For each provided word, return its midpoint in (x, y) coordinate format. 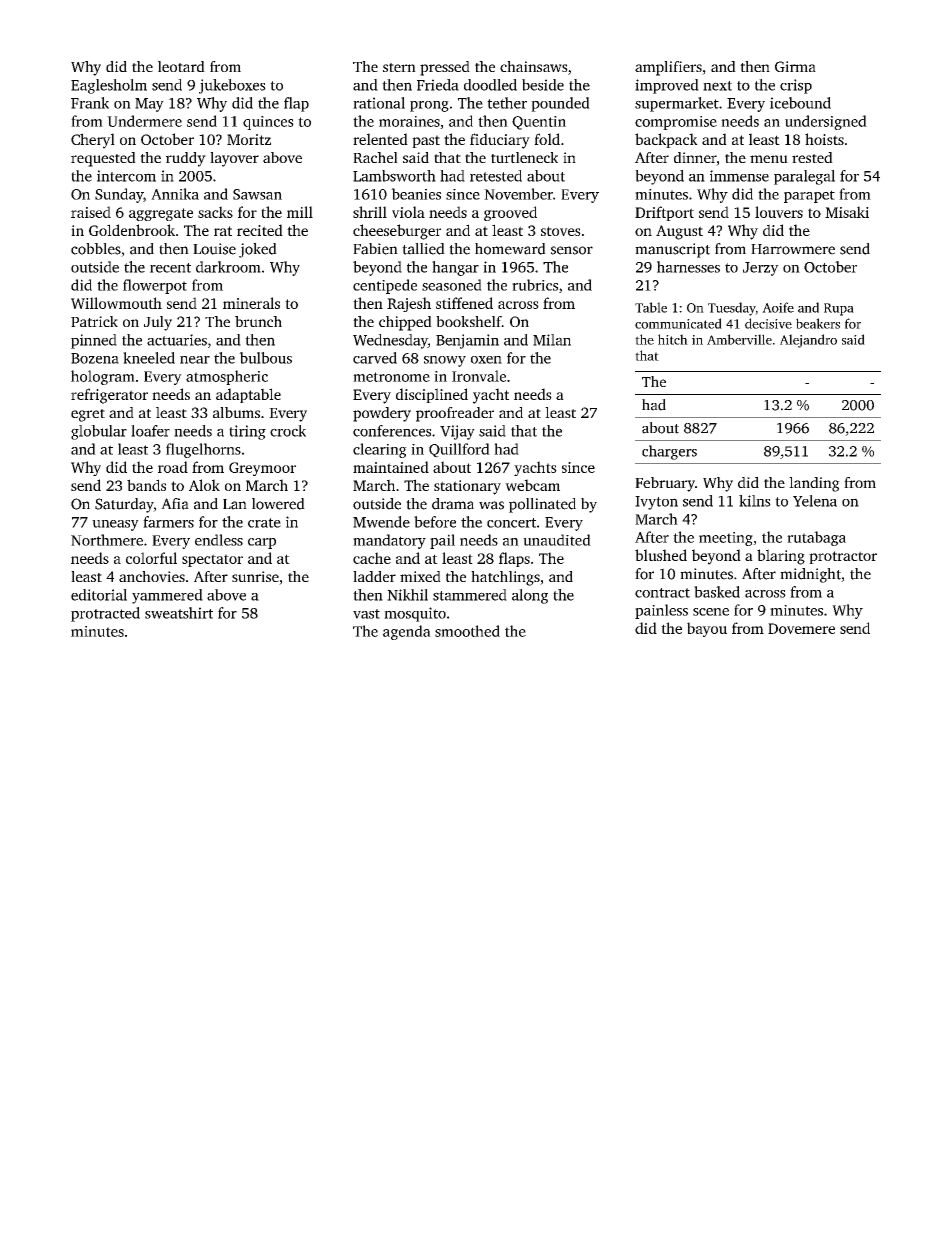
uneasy (115, 525)
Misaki (847, 212)
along (530, 596)
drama (453, 504)
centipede (385, 286)
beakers (818, 323)
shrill (370, 212)
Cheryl (93, 141)
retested (496, 176)
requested (103, 159)
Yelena (815, 501)
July (158, 323)
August (679, 232)
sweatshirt (179, 613)
